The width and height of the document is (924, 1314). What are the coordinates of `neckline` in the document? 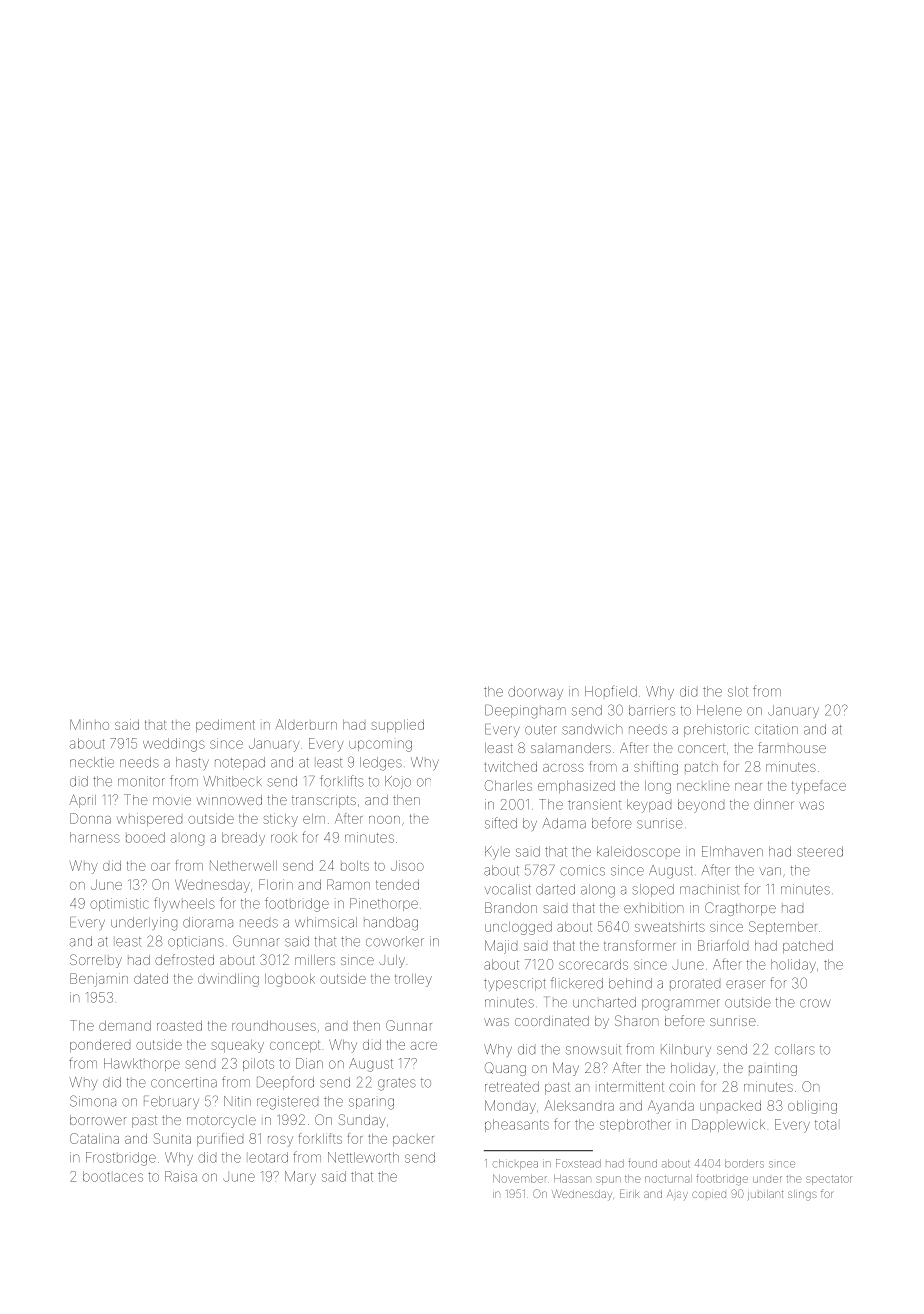 It's located at (703, 787).
